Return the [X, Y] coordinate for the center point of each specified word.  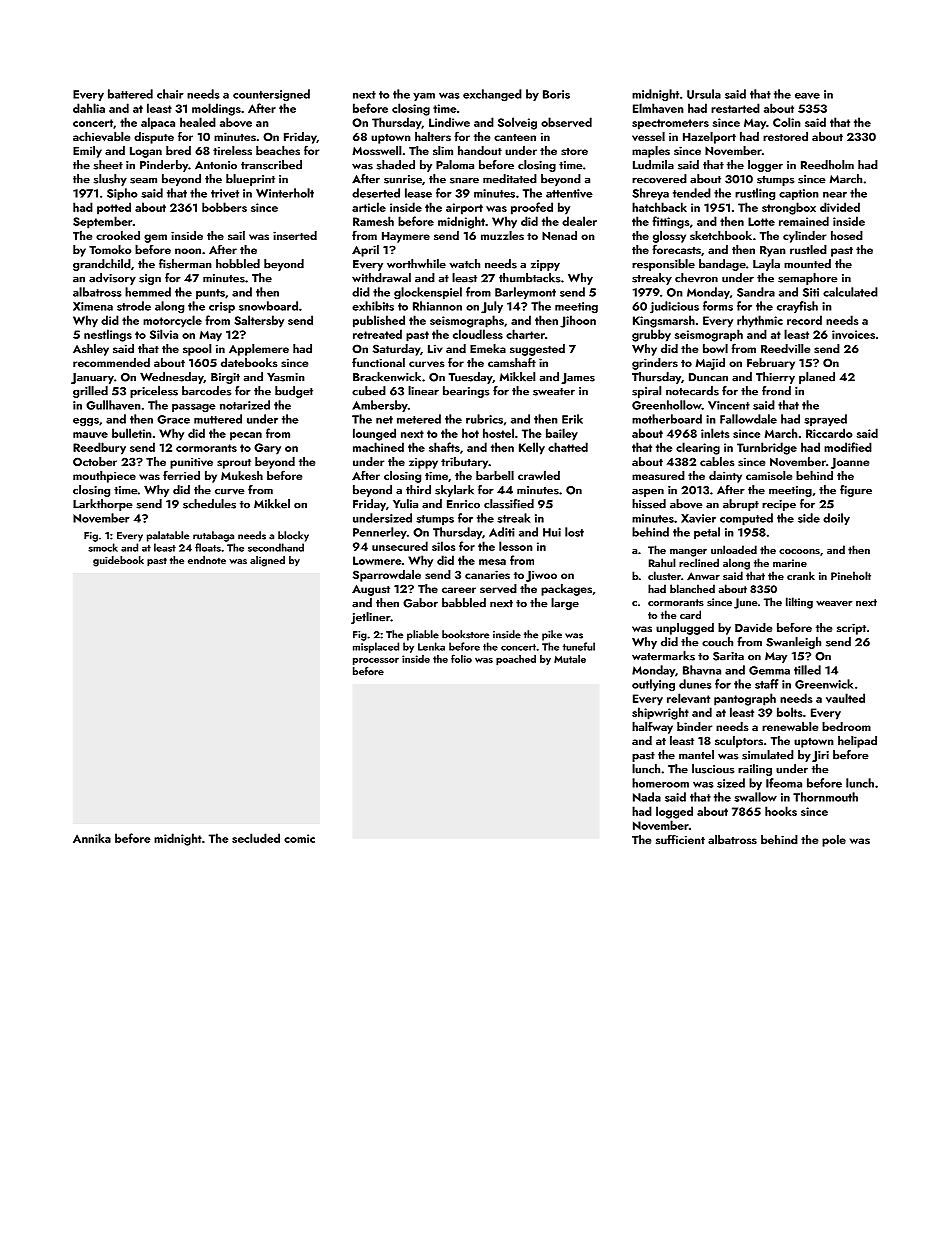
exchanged [492, 95]
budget [294, 392]
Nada [647, 797]
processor [376, 661]
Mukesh [242, 475]
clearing [698, 448]
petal [707, 533]
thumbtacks [529, 278]
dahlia [89, 108]
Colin [787, 122]
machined [378, 447]
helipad [857, 742]
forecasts [676, 249]
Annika [92, 838]
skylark [454, 491]
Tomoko [110, 249]
